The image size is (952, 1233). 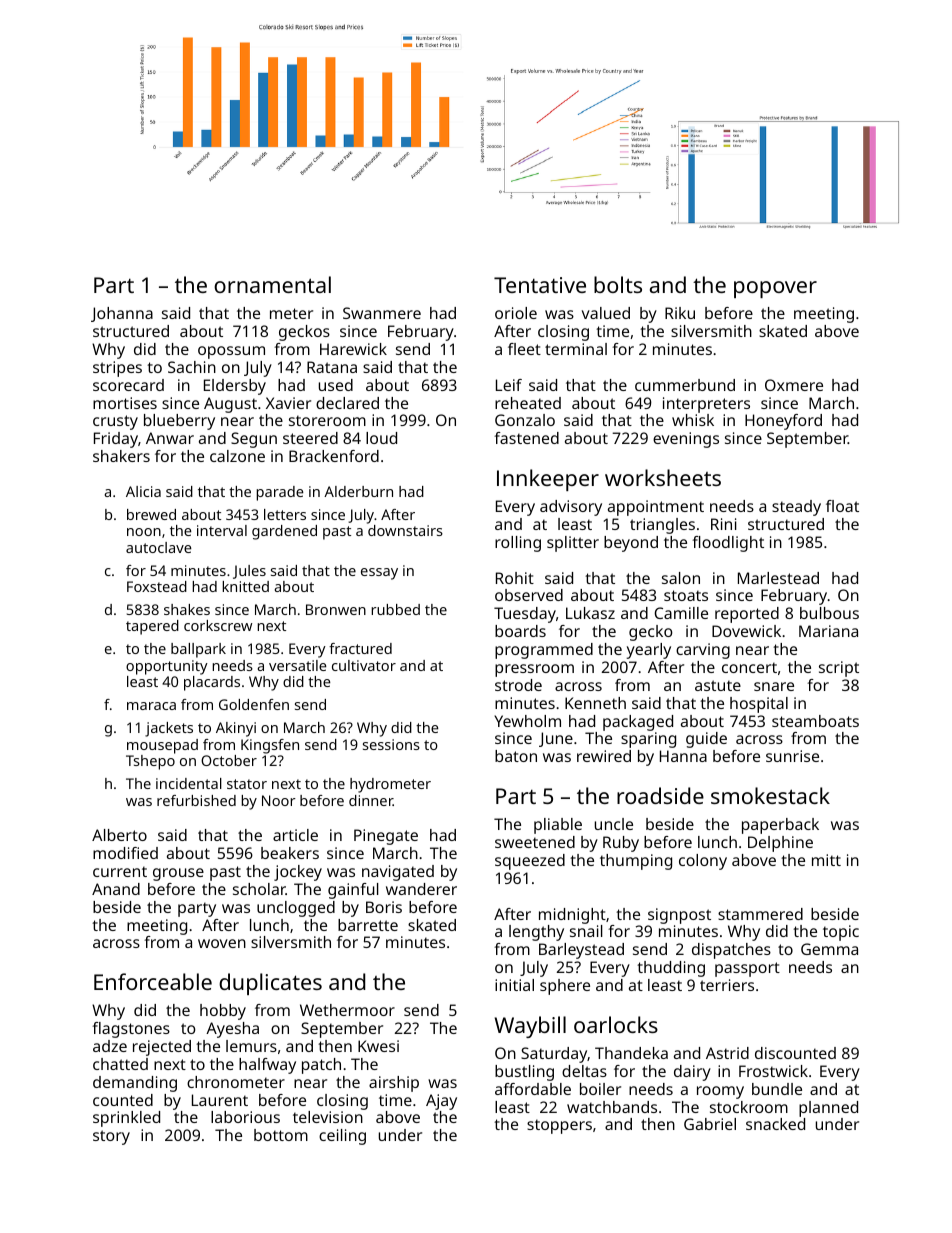 I want to click on Gabriel, so click(x=710, y=1124).
